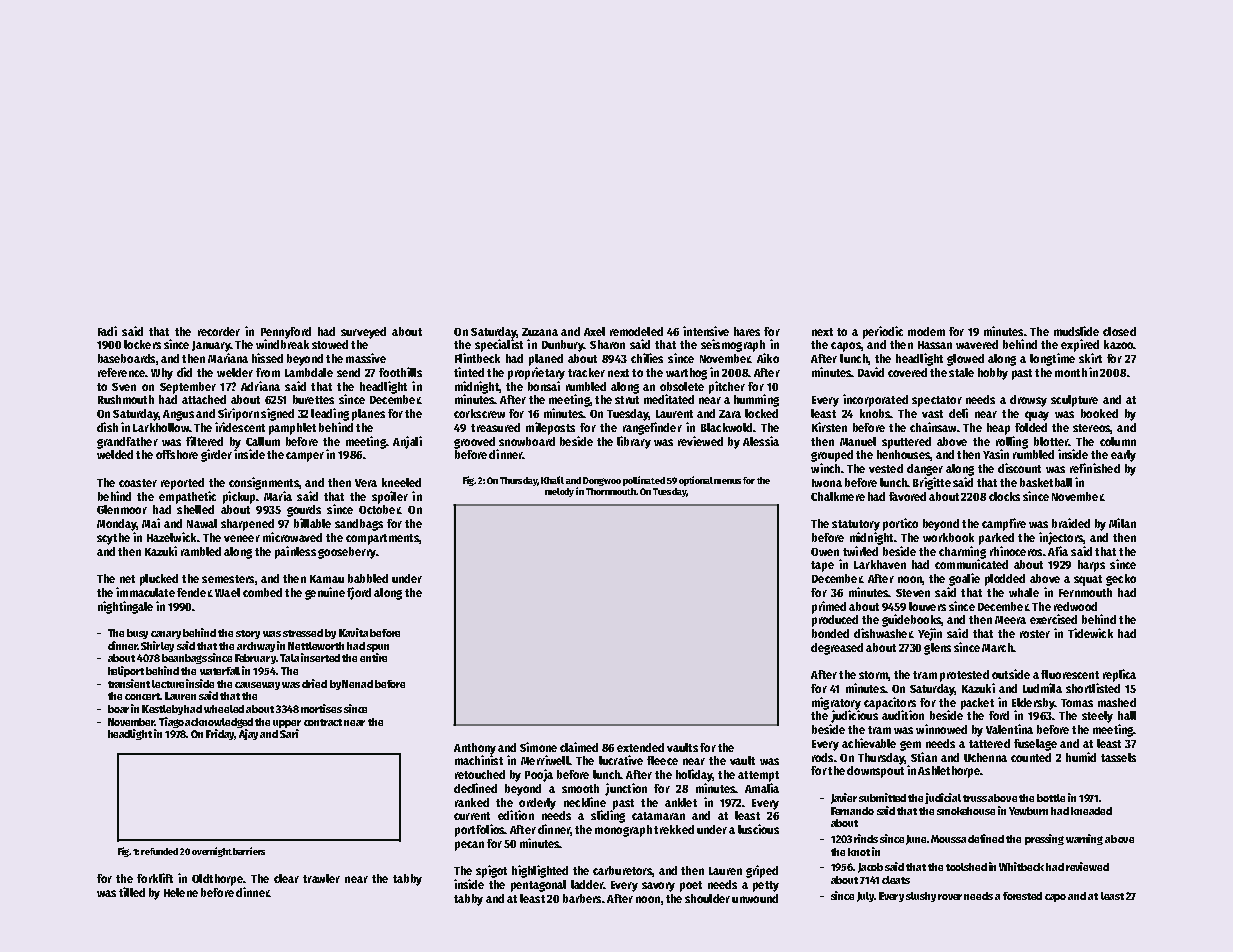  Describe the element at coordinates (997, 647) in the image. I see `March` at that location.
